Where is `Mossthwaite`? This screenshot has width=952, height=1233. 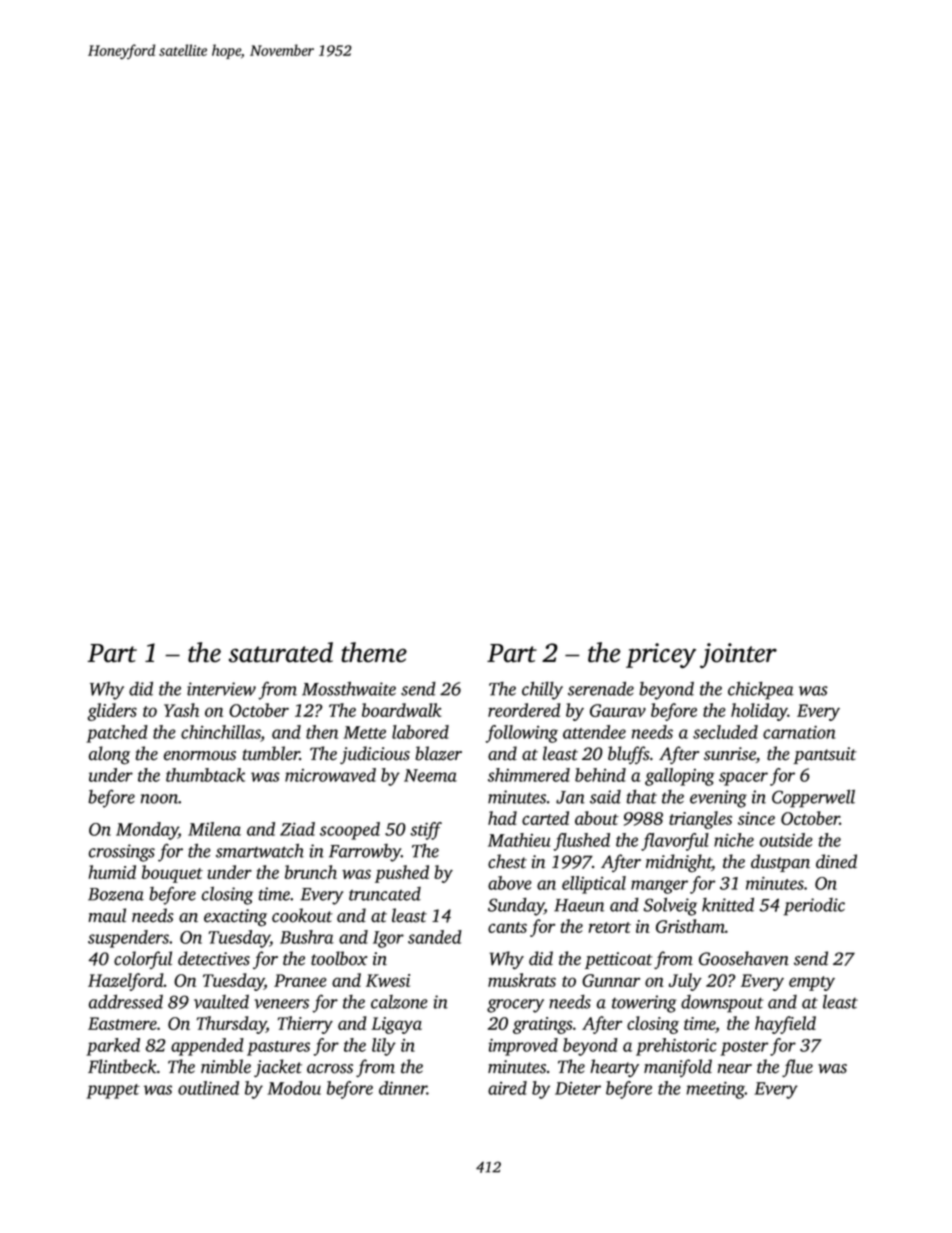 Mossthwaite is located at coordinates (349, 688).
